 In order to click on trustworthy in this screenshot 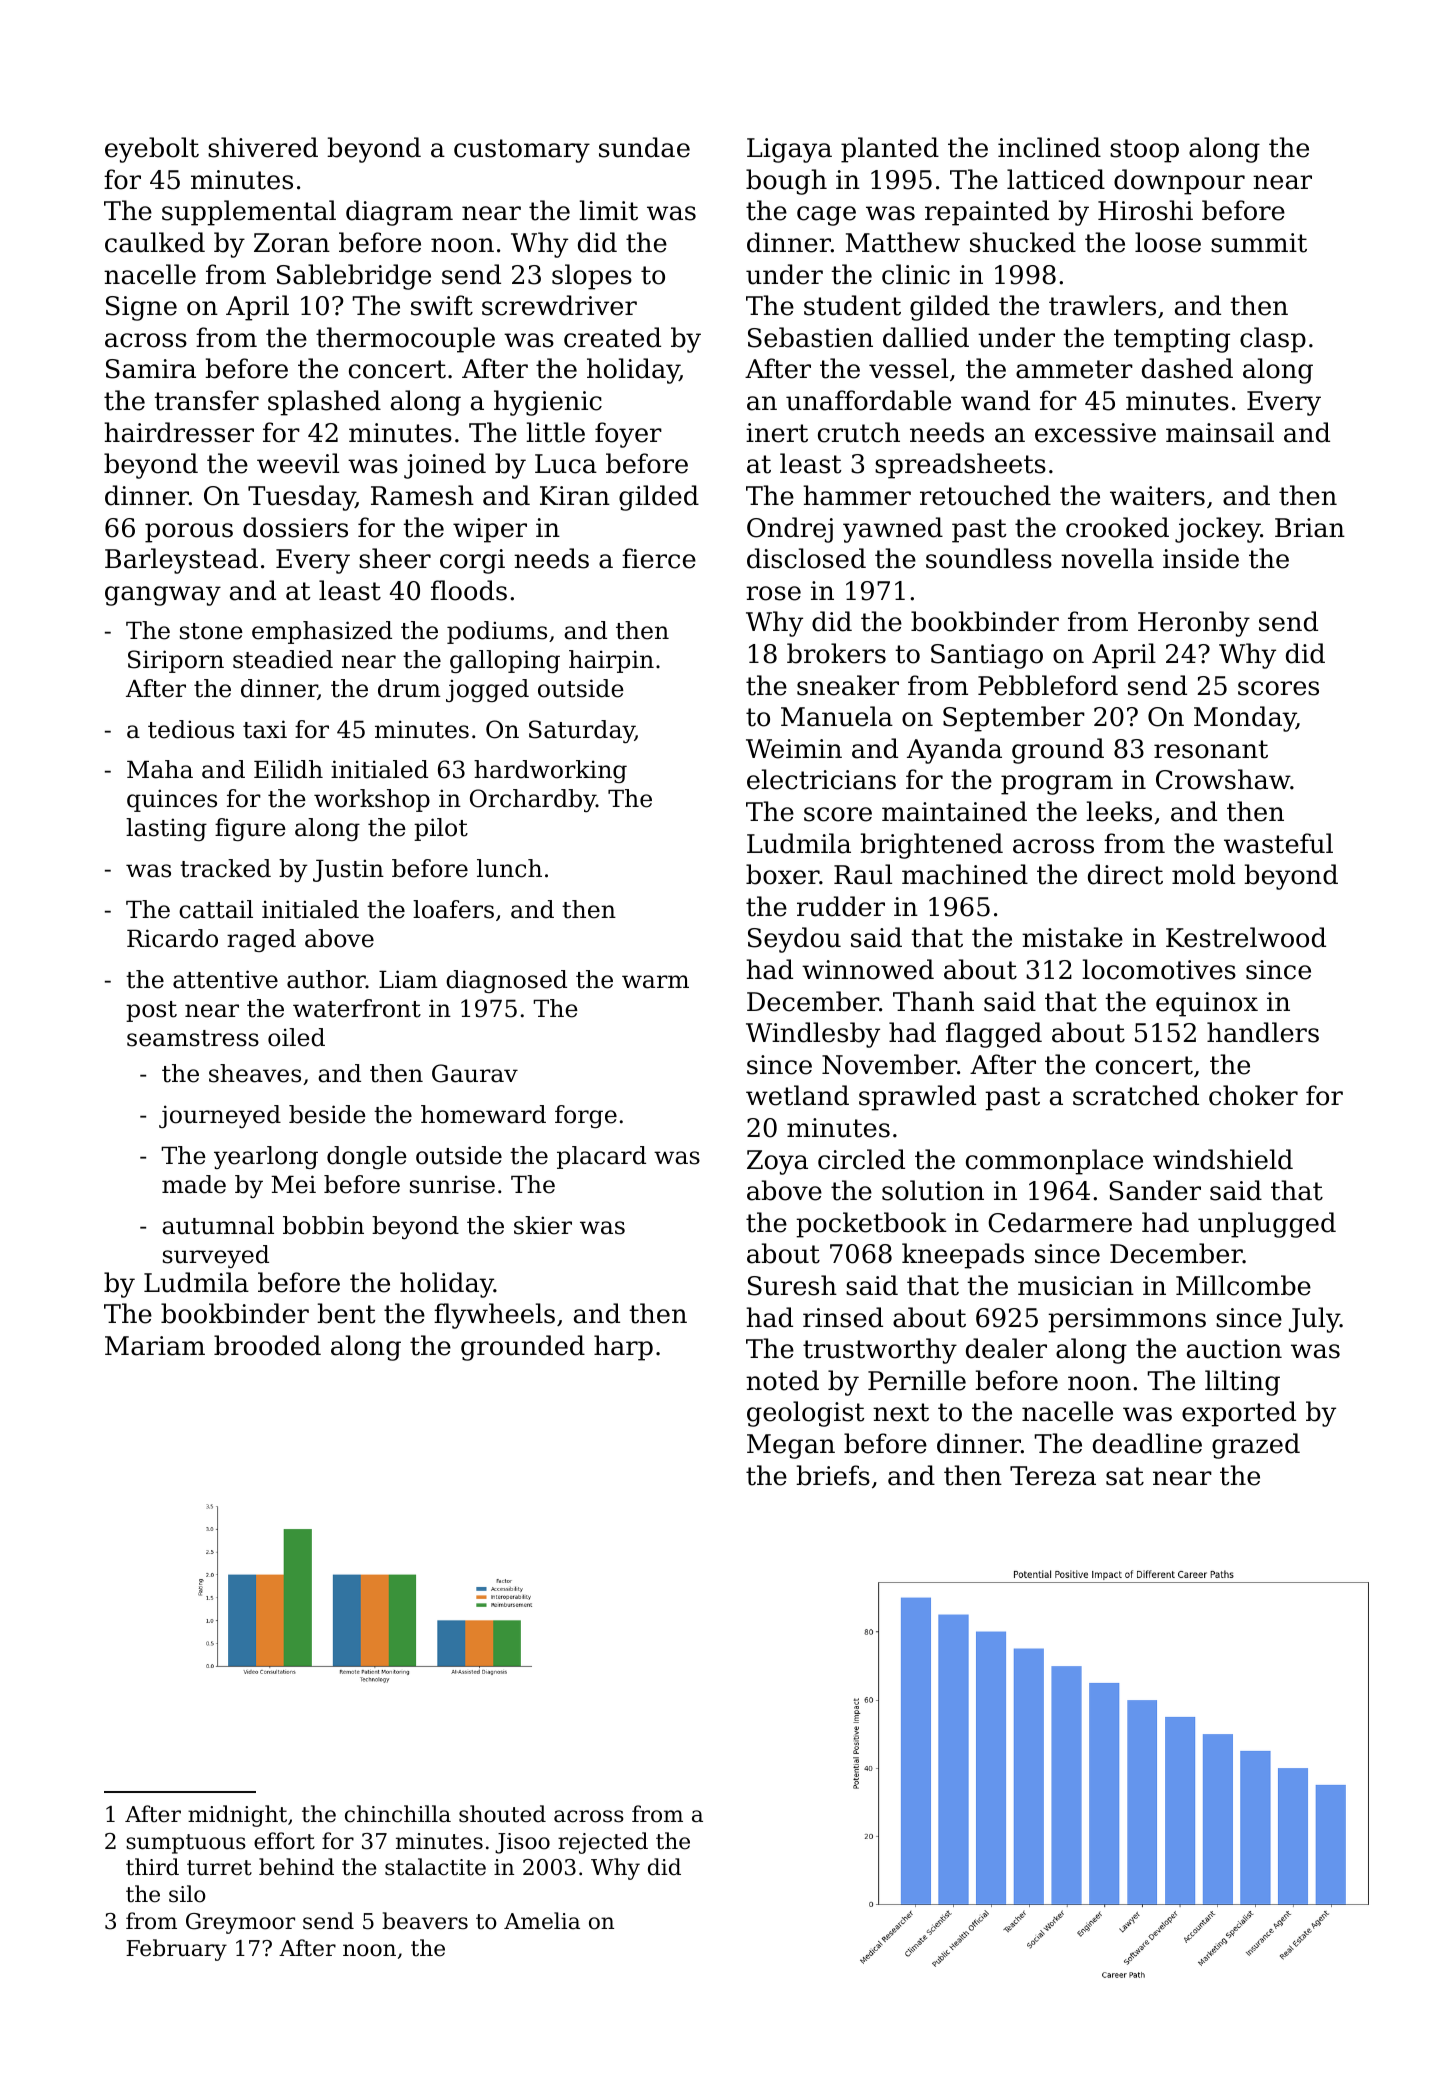, I will do `click(880, 1351)`.
